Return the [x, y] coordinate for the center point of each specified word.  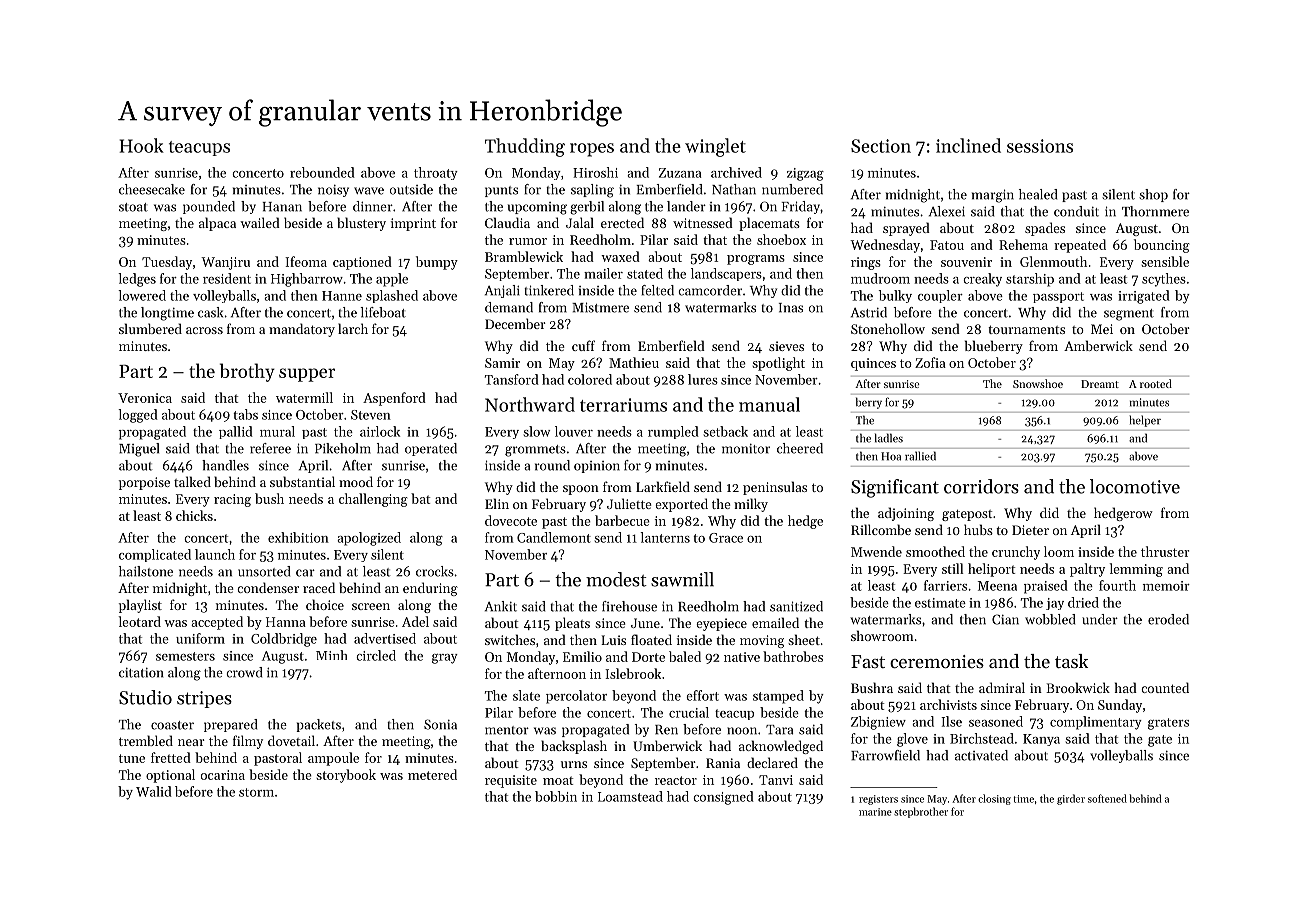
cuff [583, 345]
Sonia [440, 724]
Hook [142, 145]
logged [138, 416]
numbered [792, 189]
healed [1038, 194]
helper [1145, 421]
